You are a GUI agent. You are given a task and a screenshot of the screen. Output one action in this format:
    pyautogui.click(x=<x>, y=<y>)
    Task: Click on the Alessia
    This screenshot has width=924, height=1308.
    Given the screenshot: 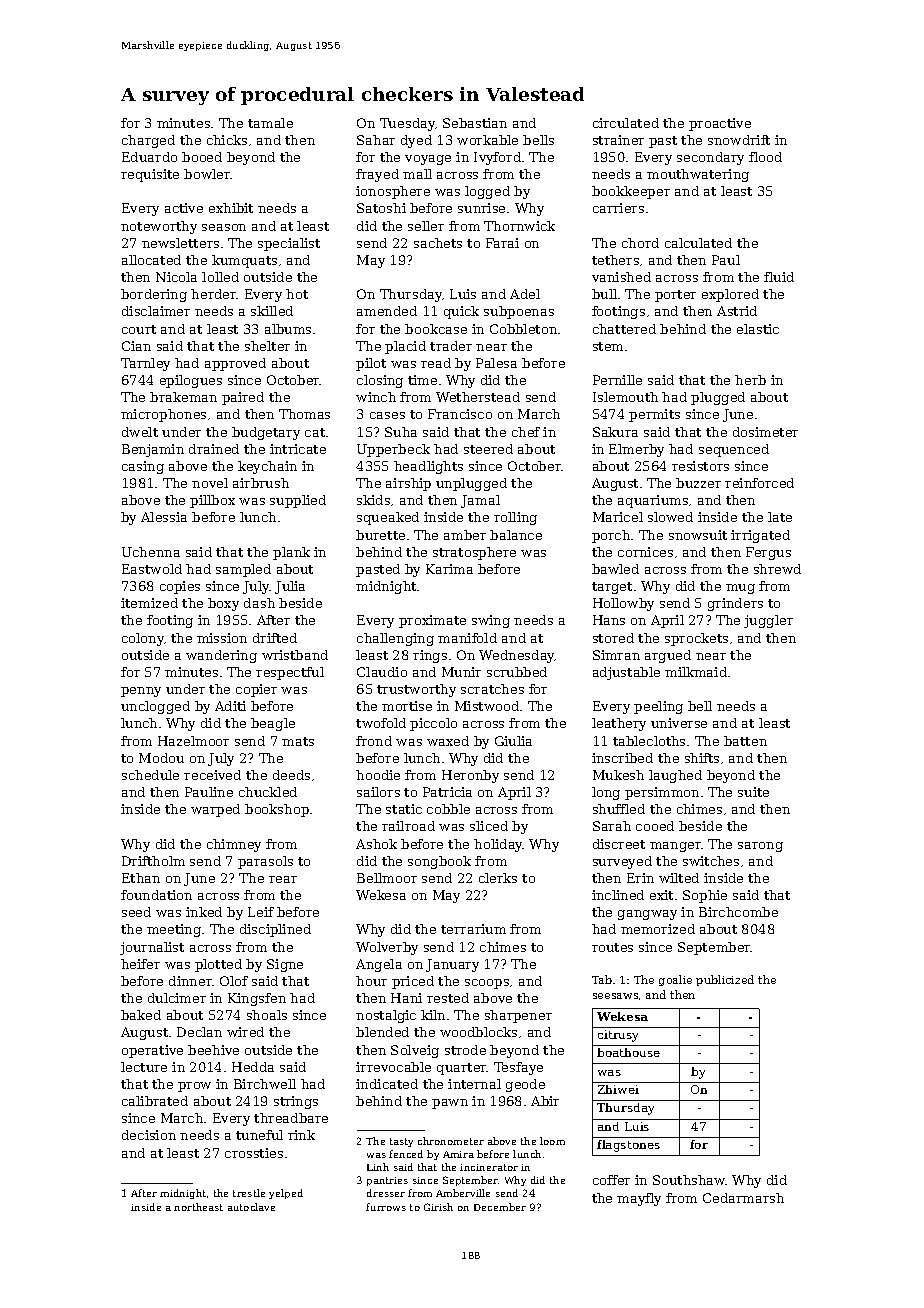 What is the action you would take?
    pyautogui.click(x=164, y=517)
